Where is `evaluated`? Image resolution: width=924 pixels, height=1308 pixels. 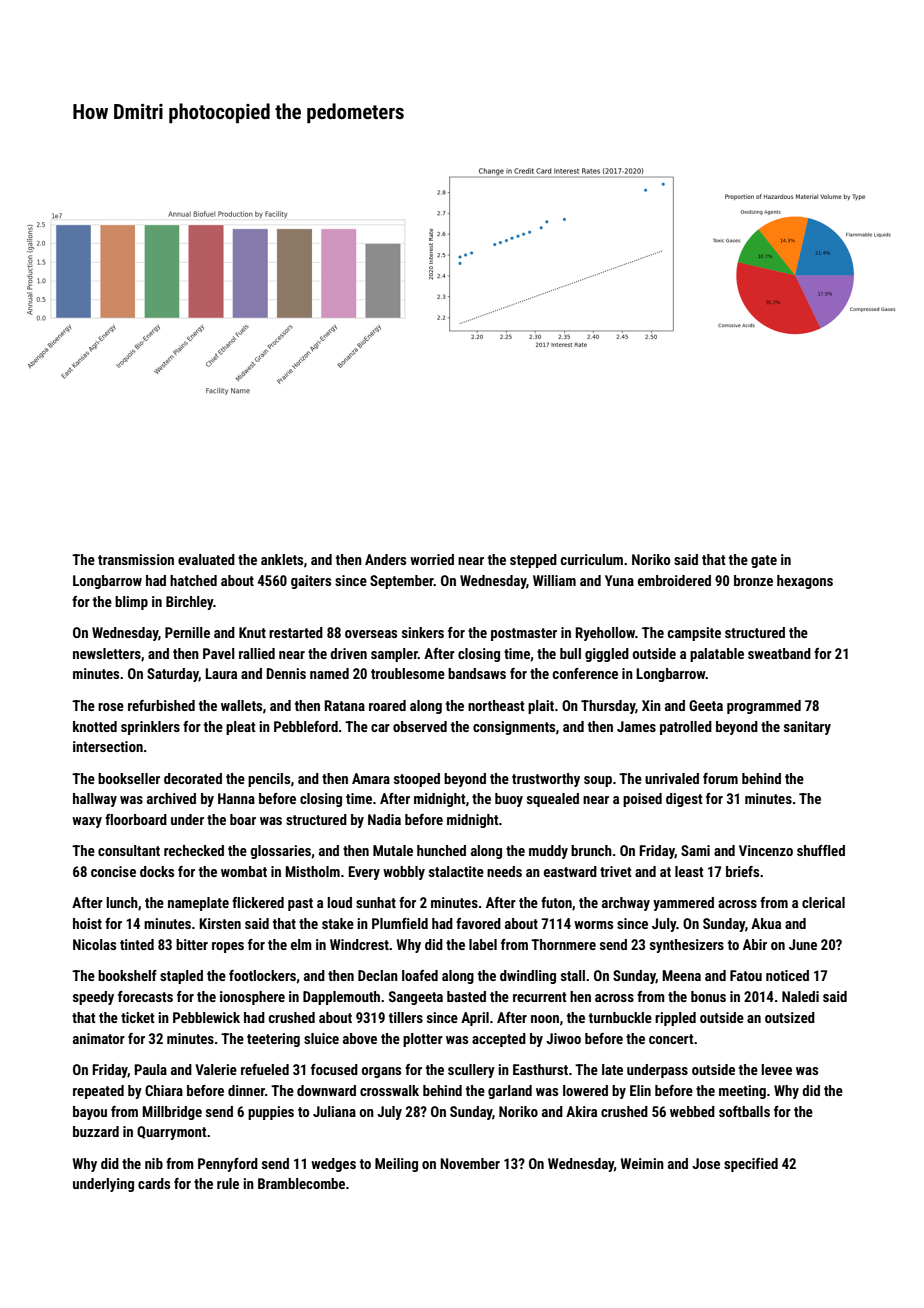 evaluated is located at coordinates (206, 559).
